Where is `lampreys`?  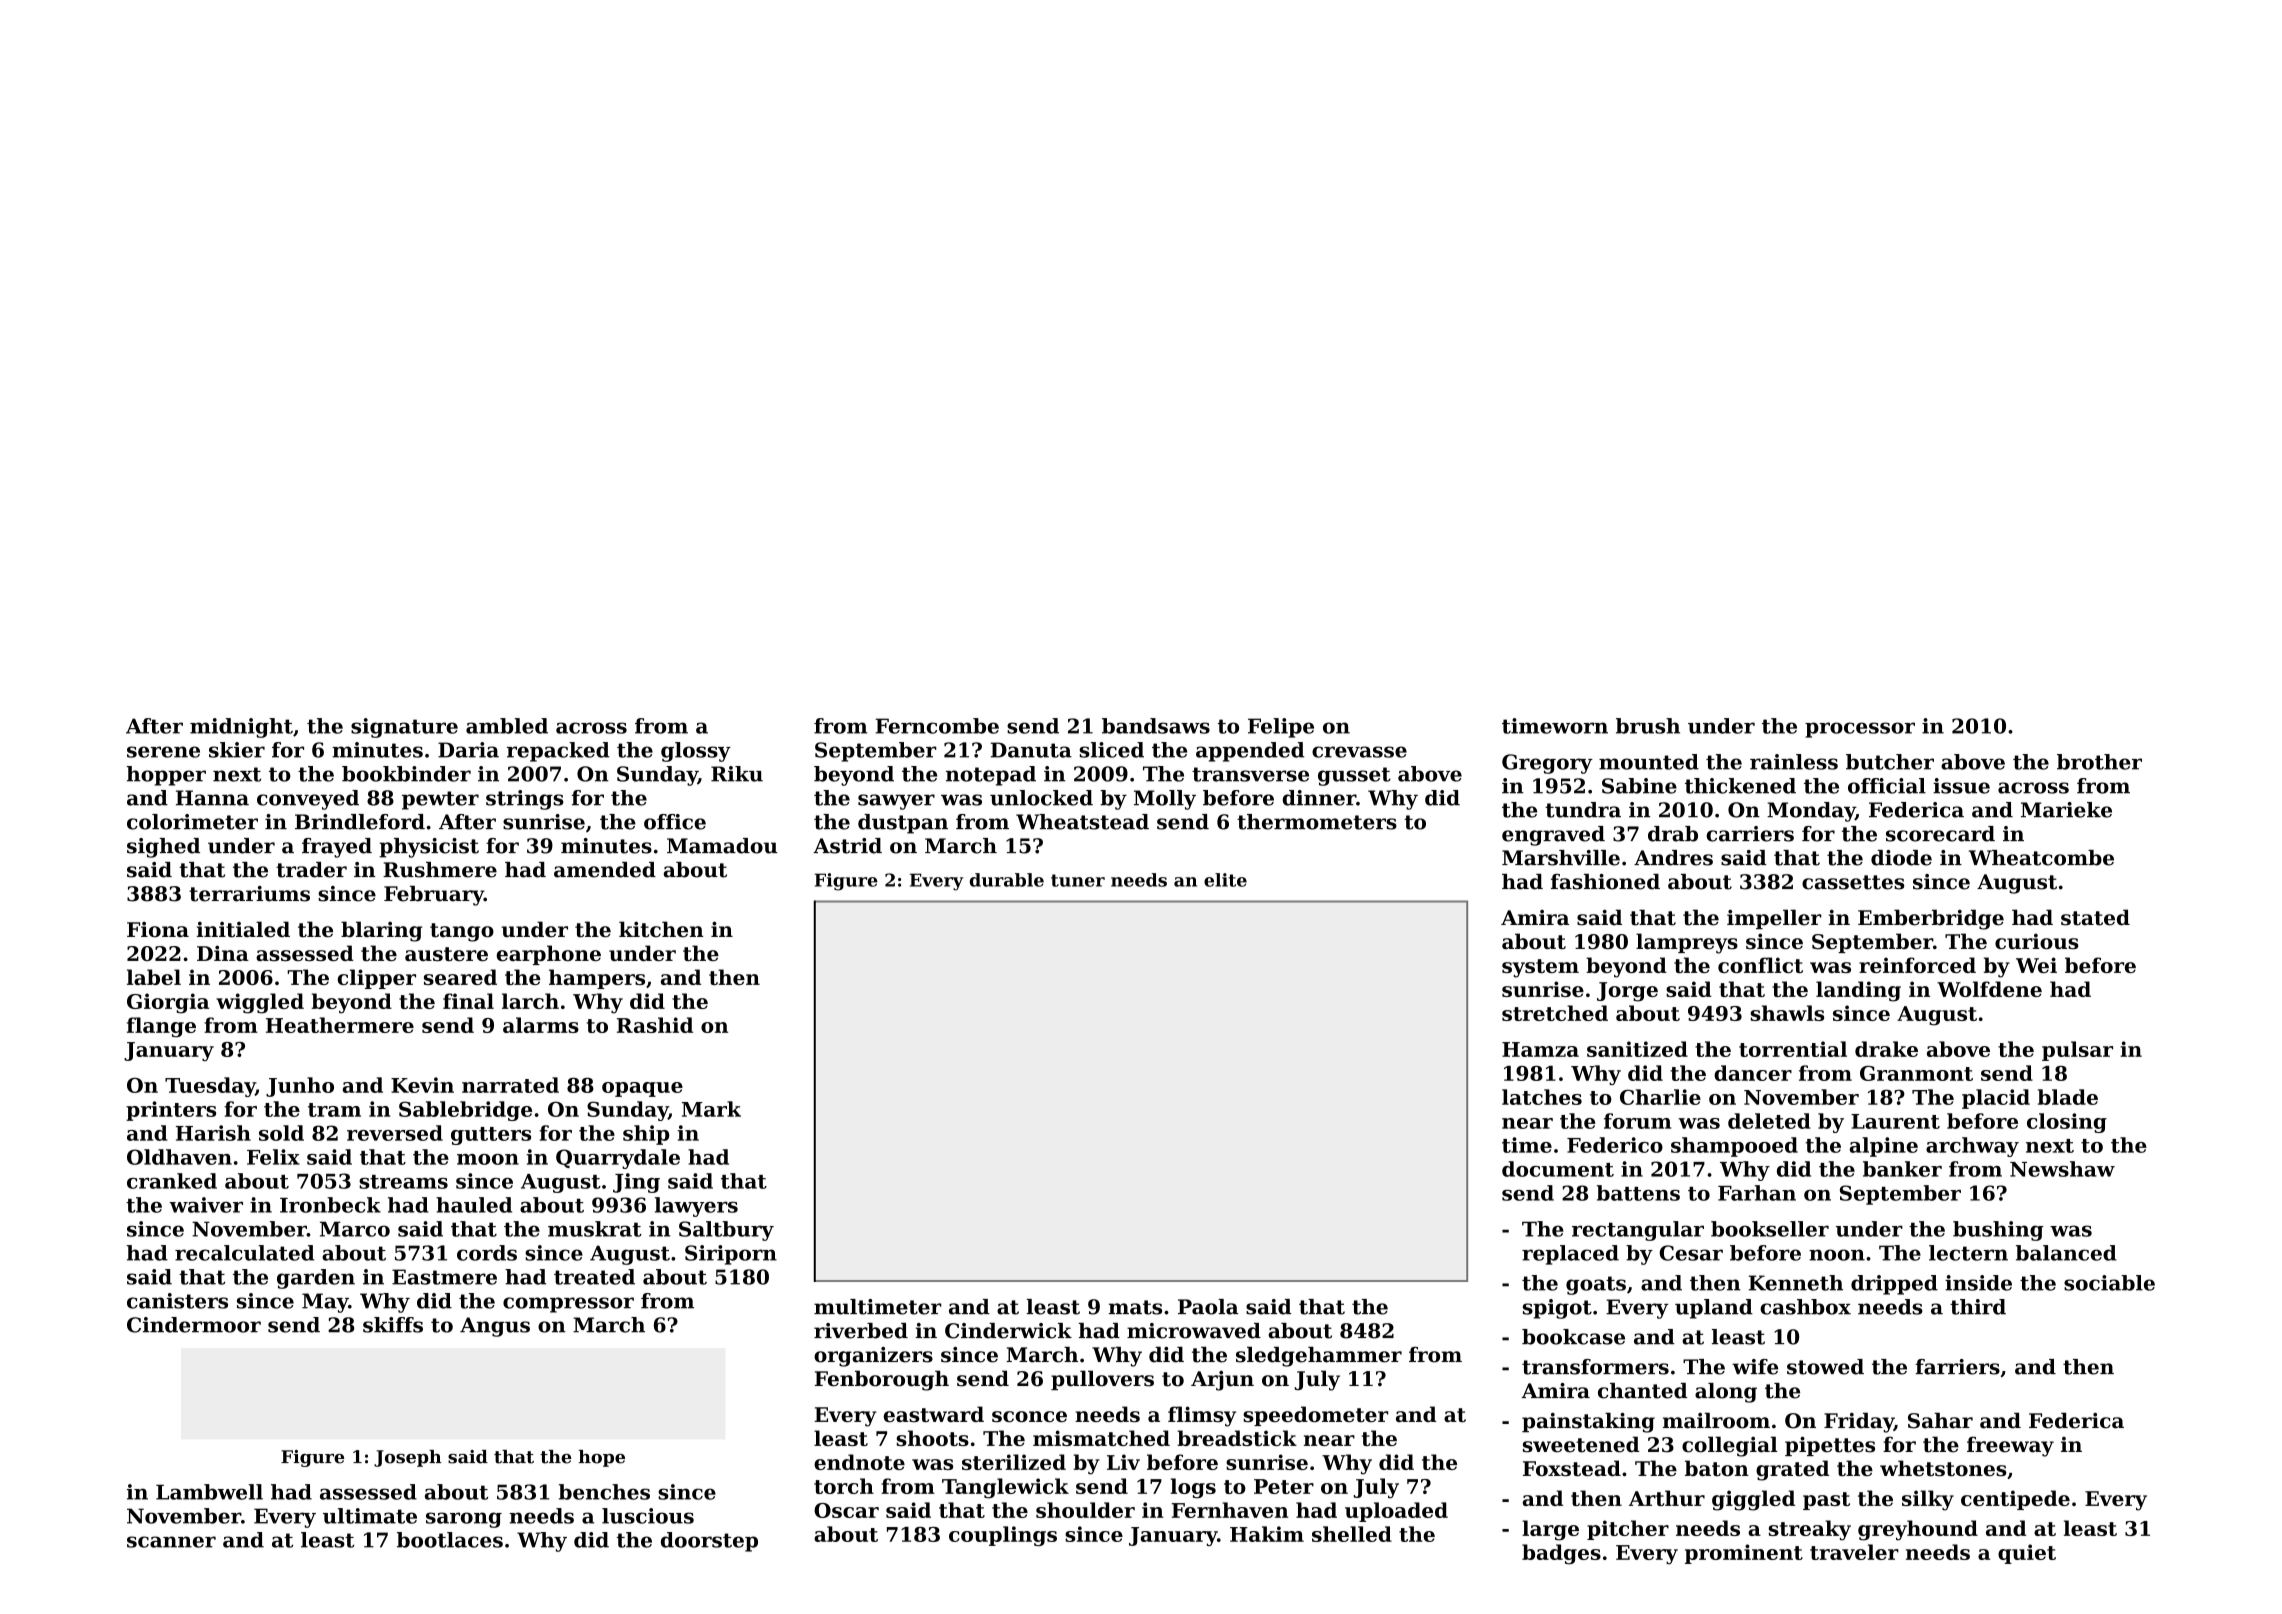 lampreys is located at coordinates (1687, 943).
